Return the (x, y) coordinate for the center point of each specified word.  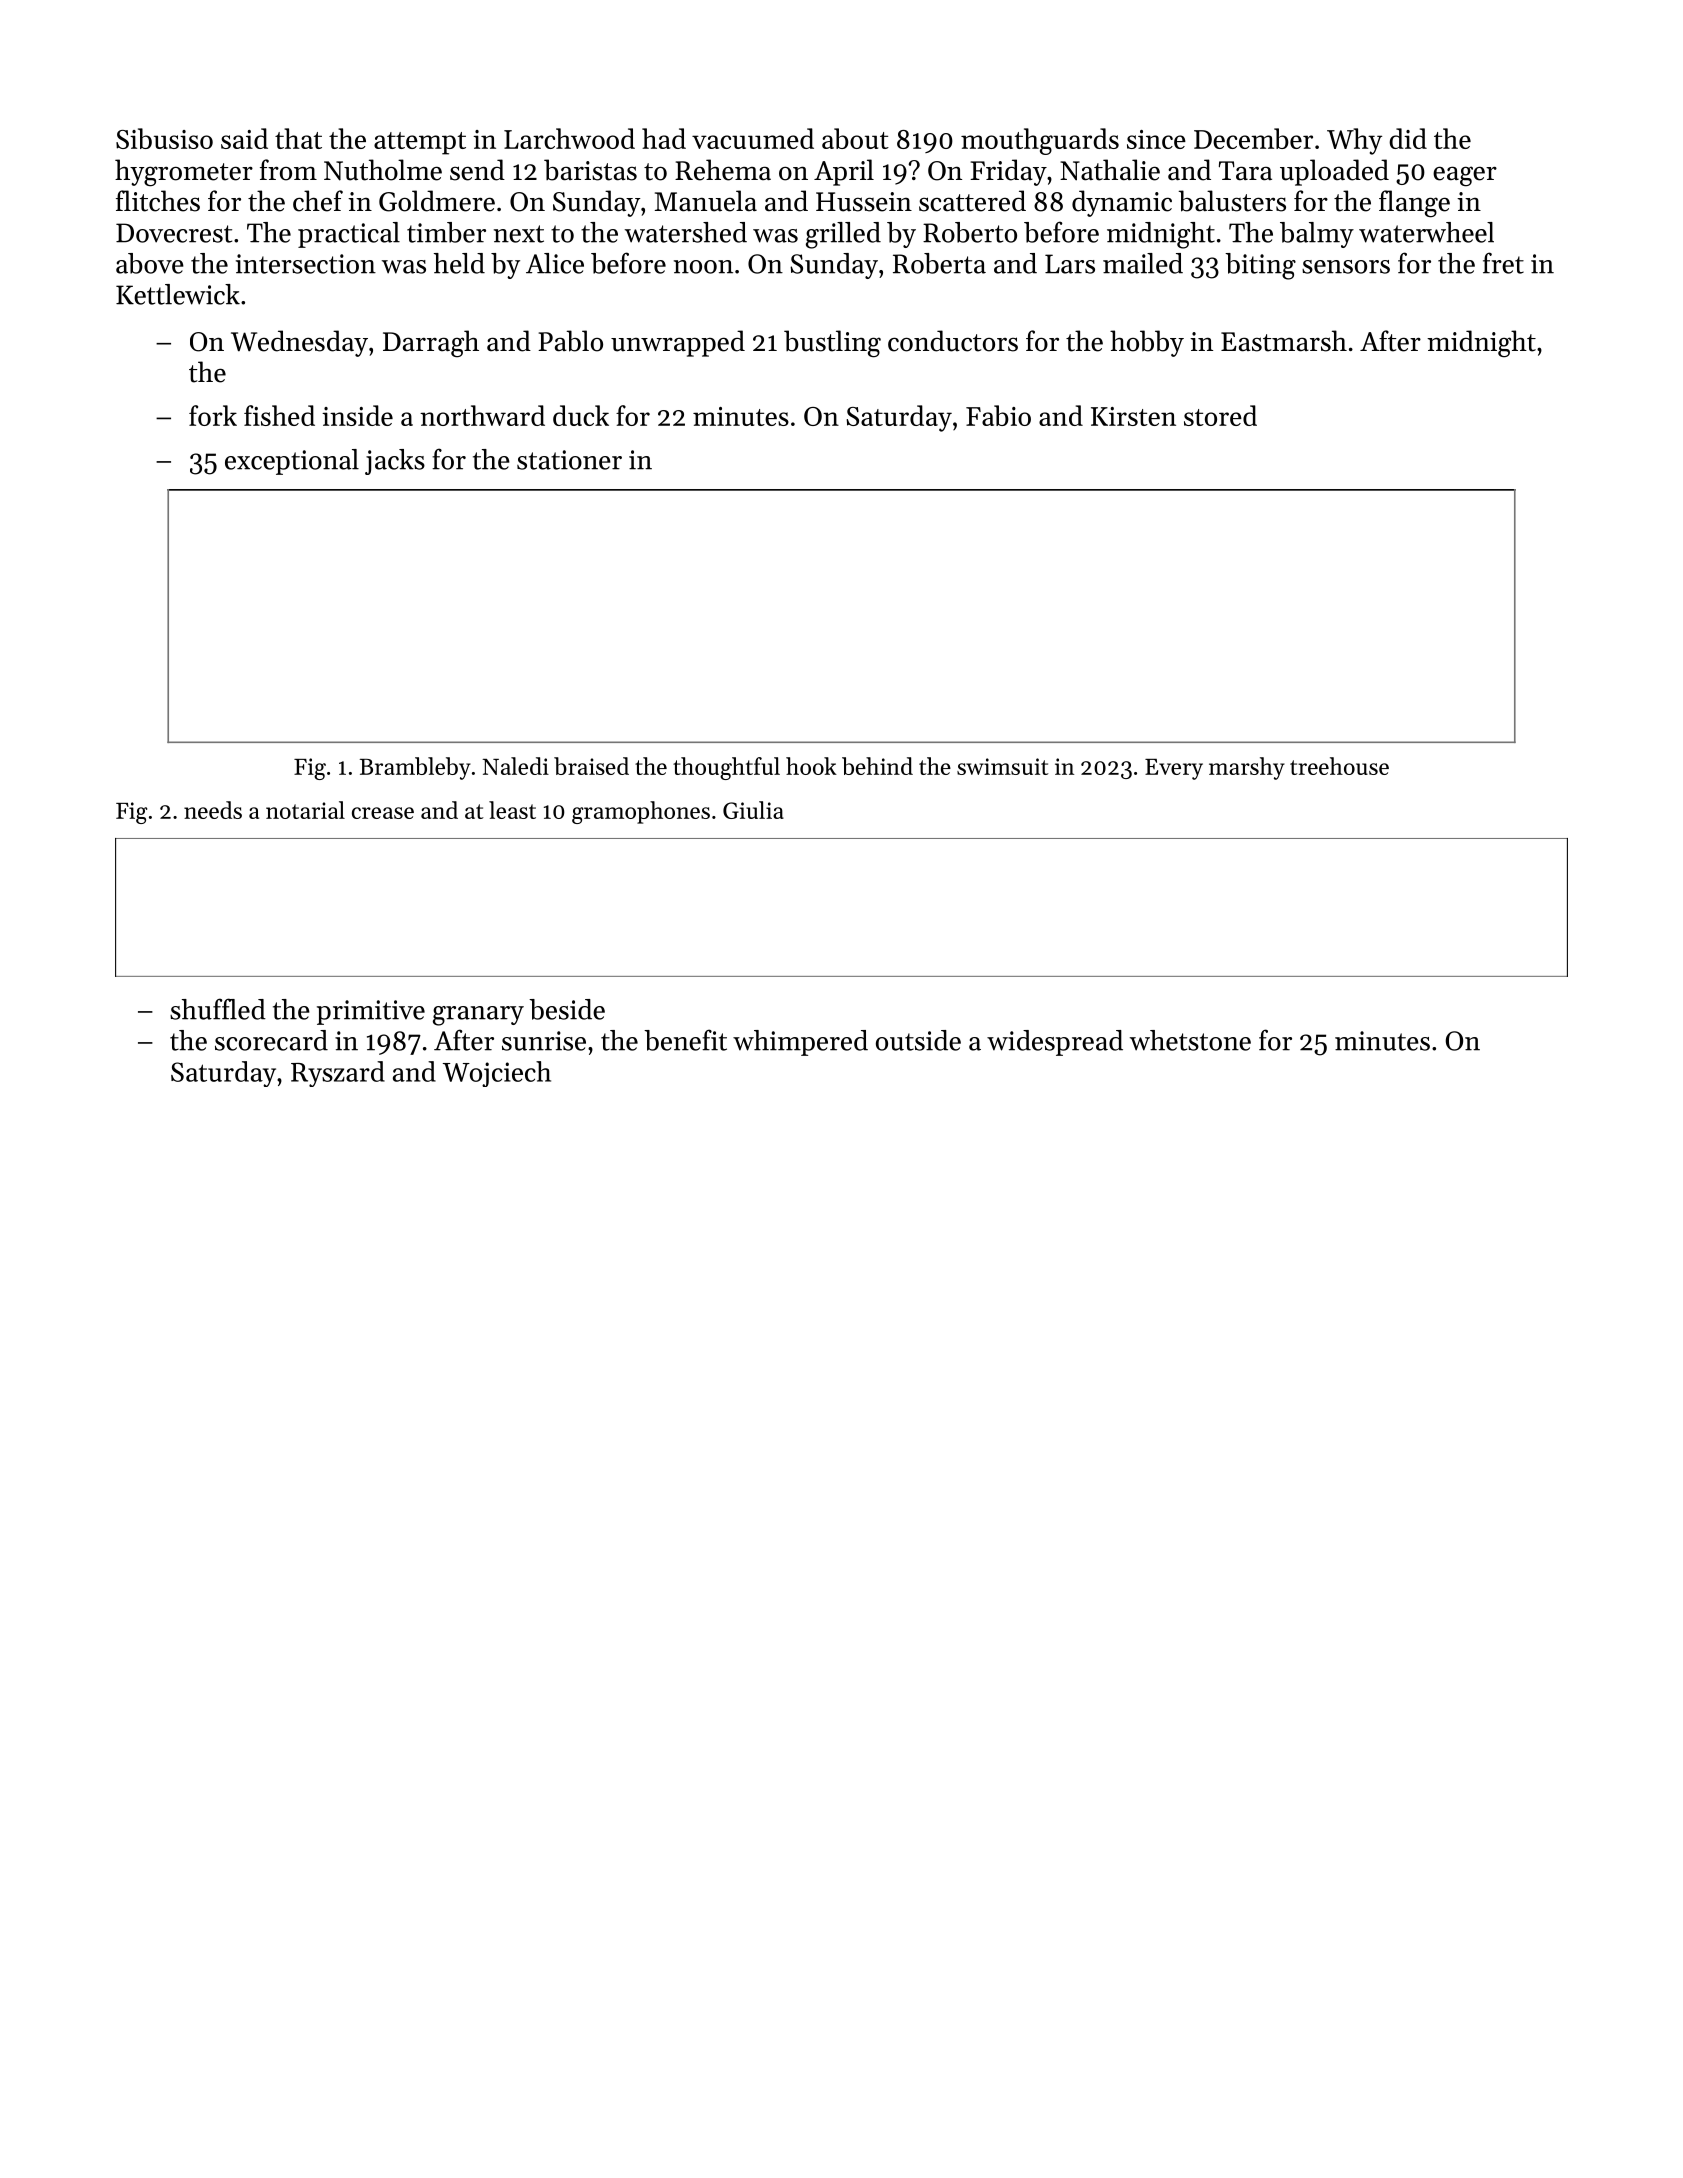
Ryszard (338, 1074)
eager (1465, 176)
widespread (1055, 1043)
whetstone (1190, 1040)
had (664, 138)
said (244, 138)
